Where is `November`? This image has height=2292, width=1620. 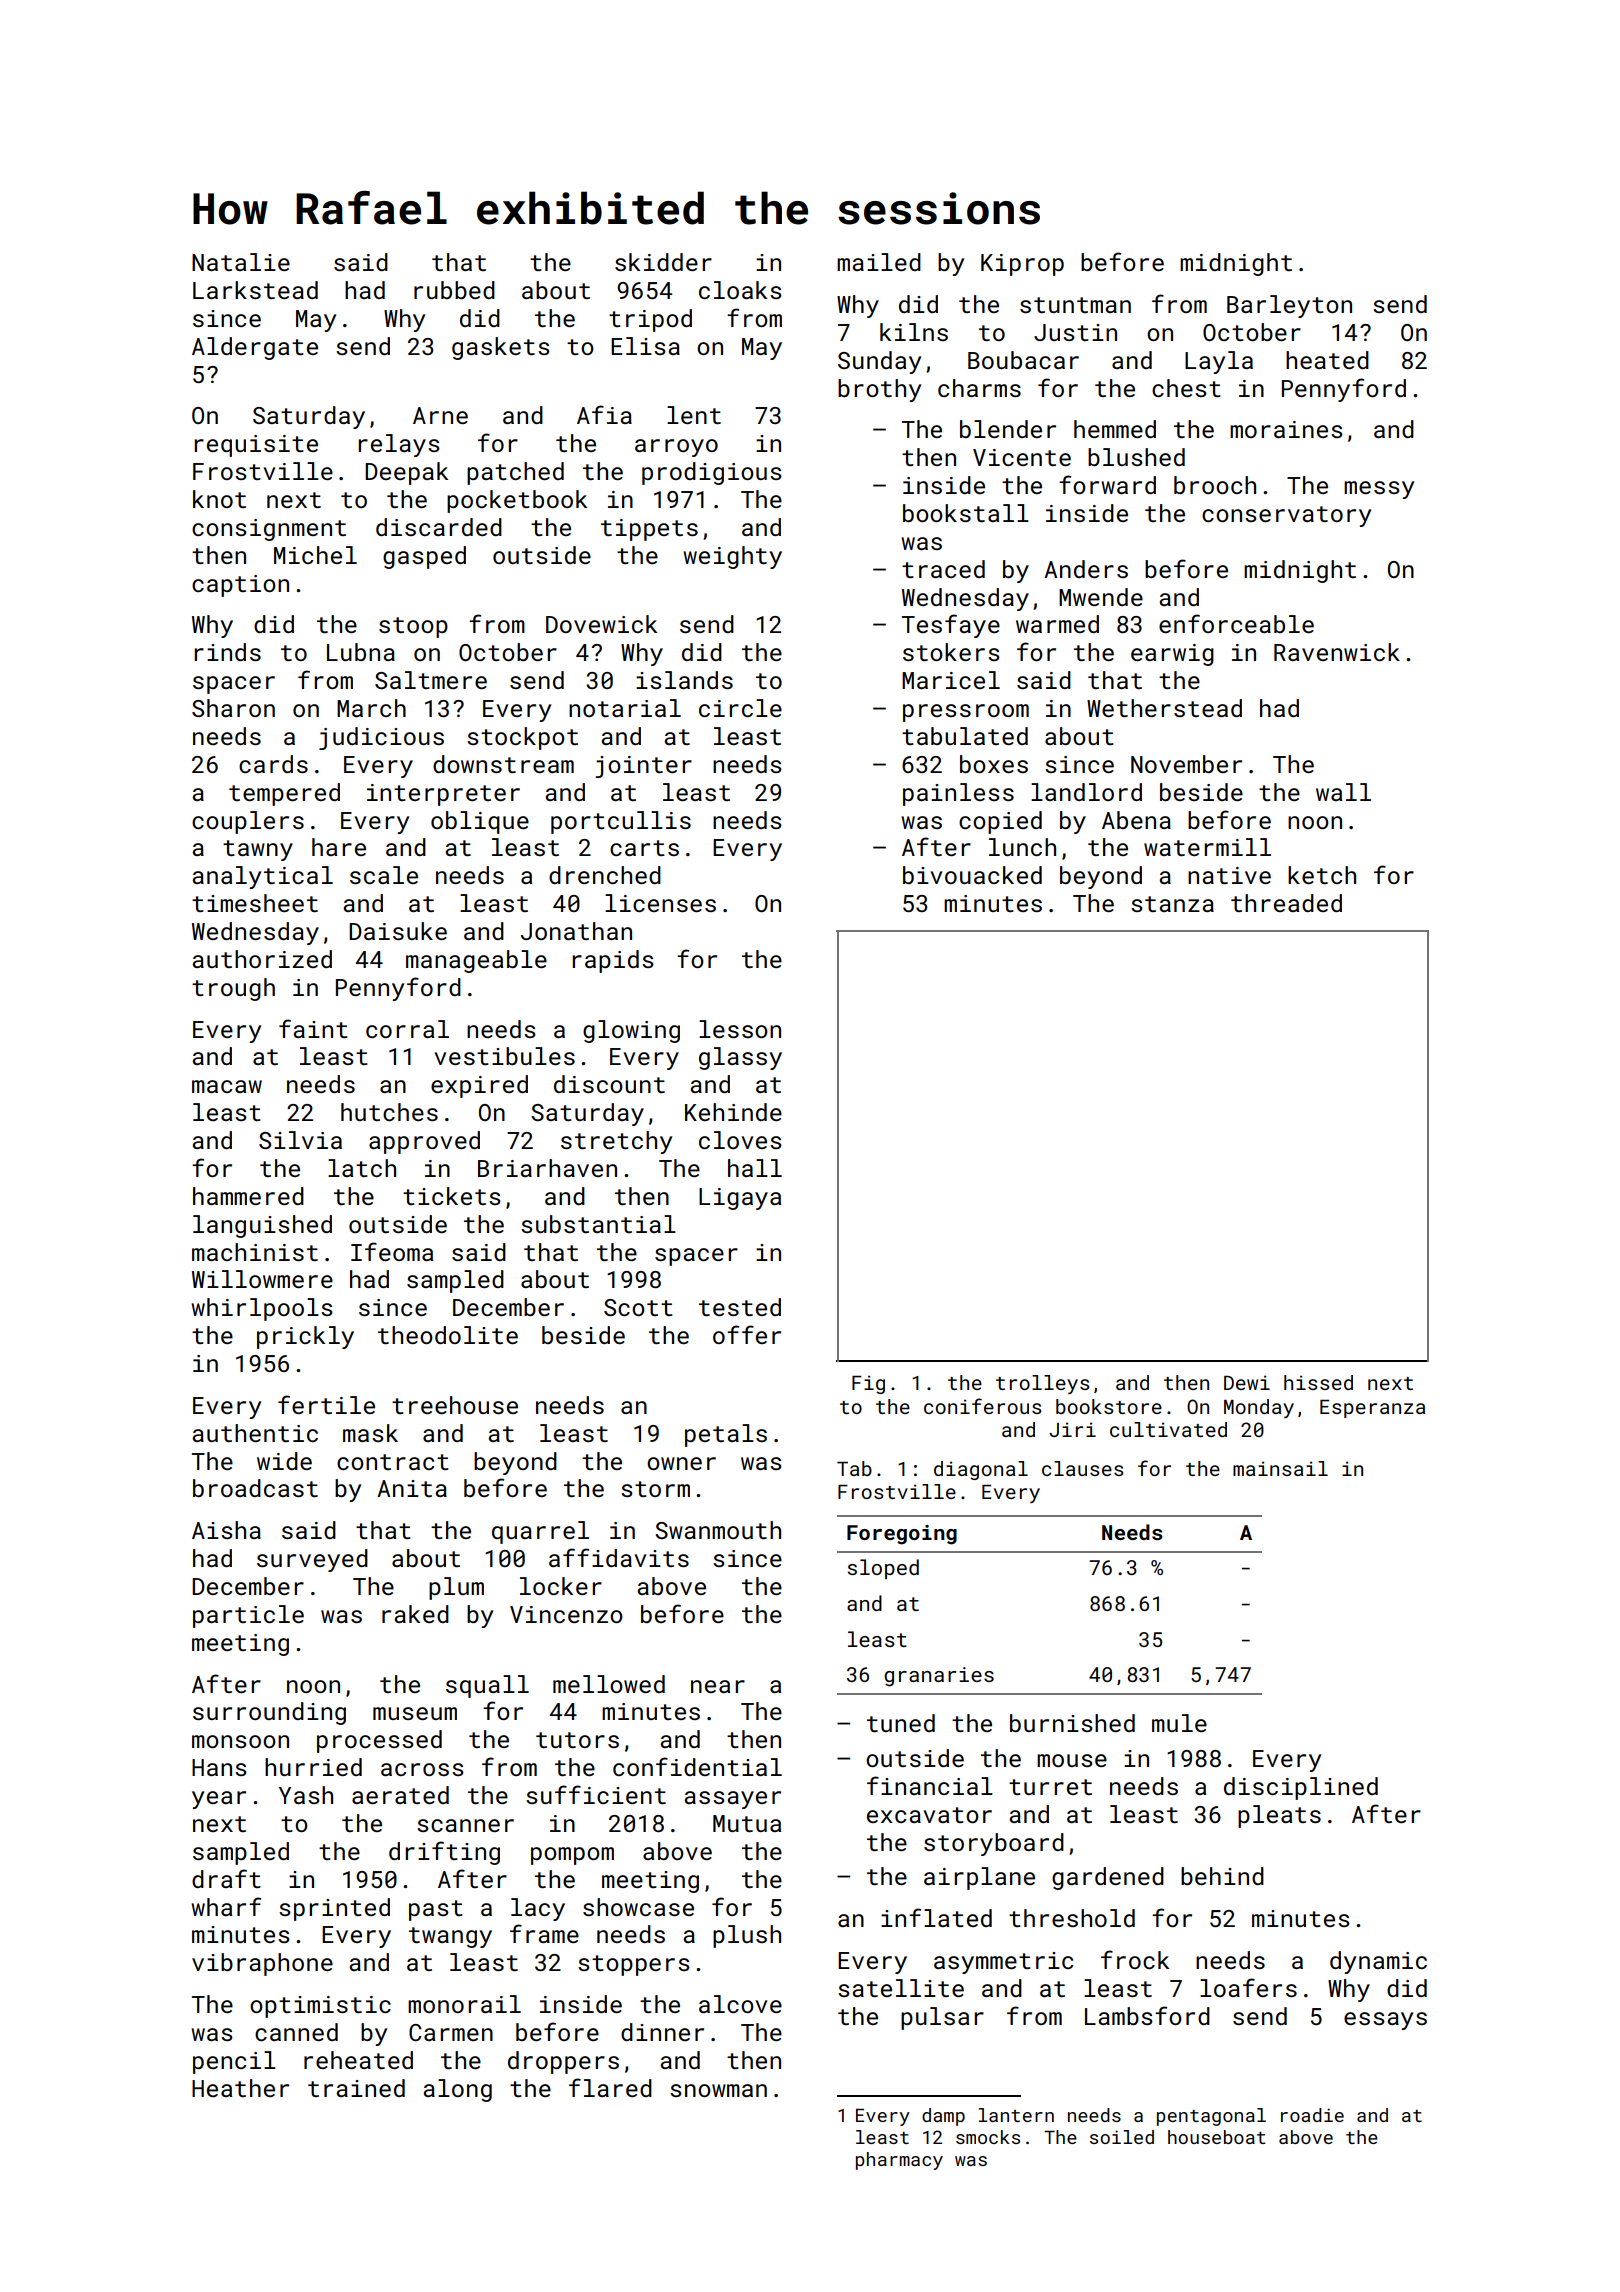
November is located at coordinates (1186, 764).
